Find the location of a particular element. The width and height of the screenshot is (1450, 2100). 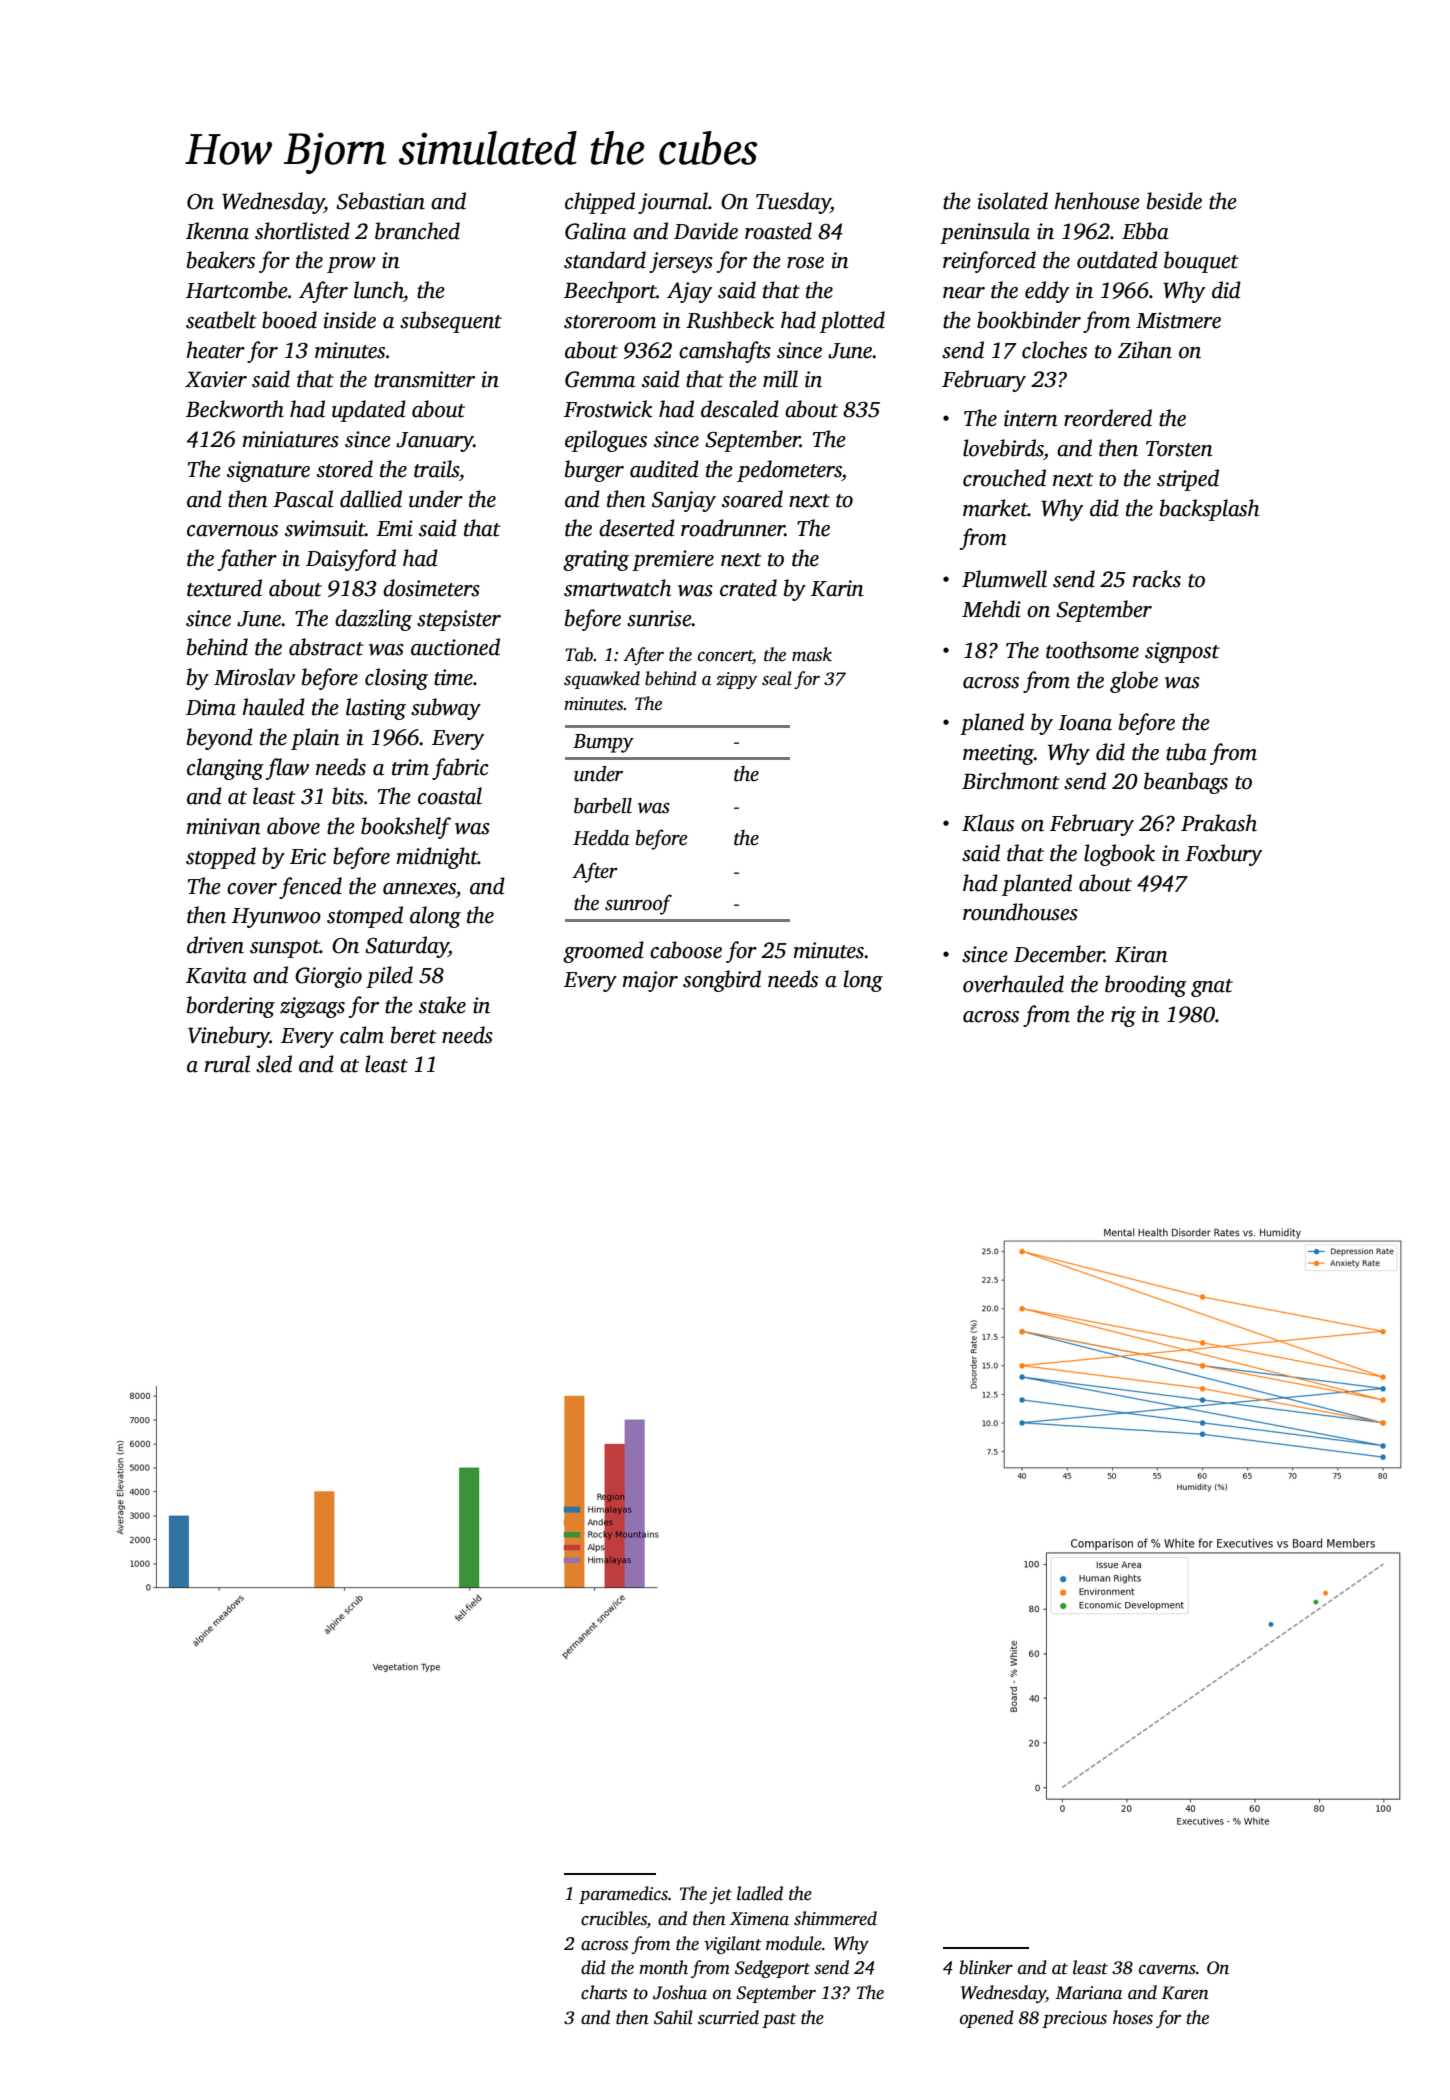

blinker is located at coordinates (986, 1967).
